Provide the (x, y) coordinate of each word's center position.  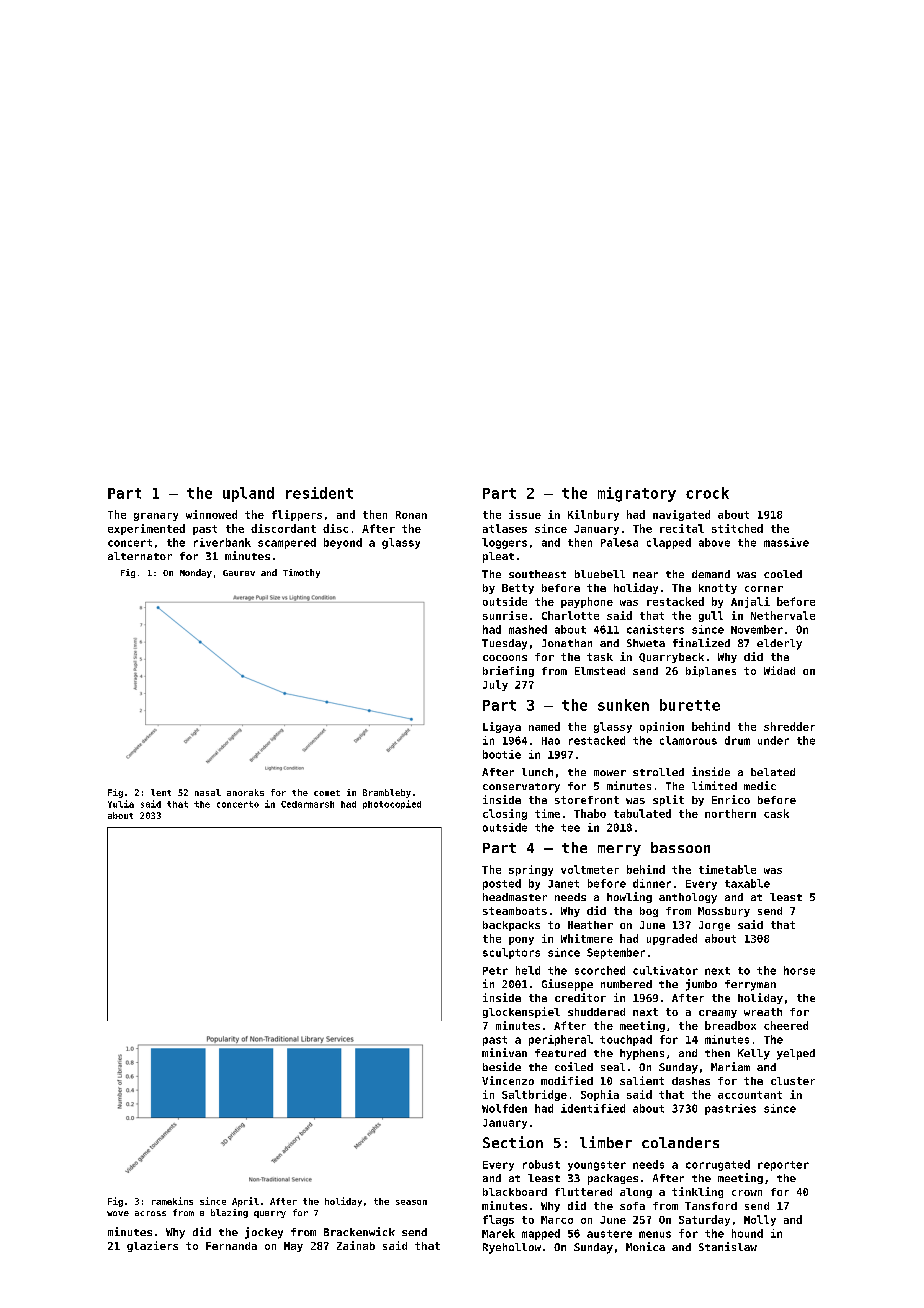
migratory (637, 494)
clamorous (688, 740)
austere (609, 1234)
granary (156, 517)
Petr (495, 971)
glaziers (152, 1246)
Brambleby (387, 793)
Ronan (411, 515)
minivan (504, 1052)
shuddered (596, 1012)
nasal (208, 792)
